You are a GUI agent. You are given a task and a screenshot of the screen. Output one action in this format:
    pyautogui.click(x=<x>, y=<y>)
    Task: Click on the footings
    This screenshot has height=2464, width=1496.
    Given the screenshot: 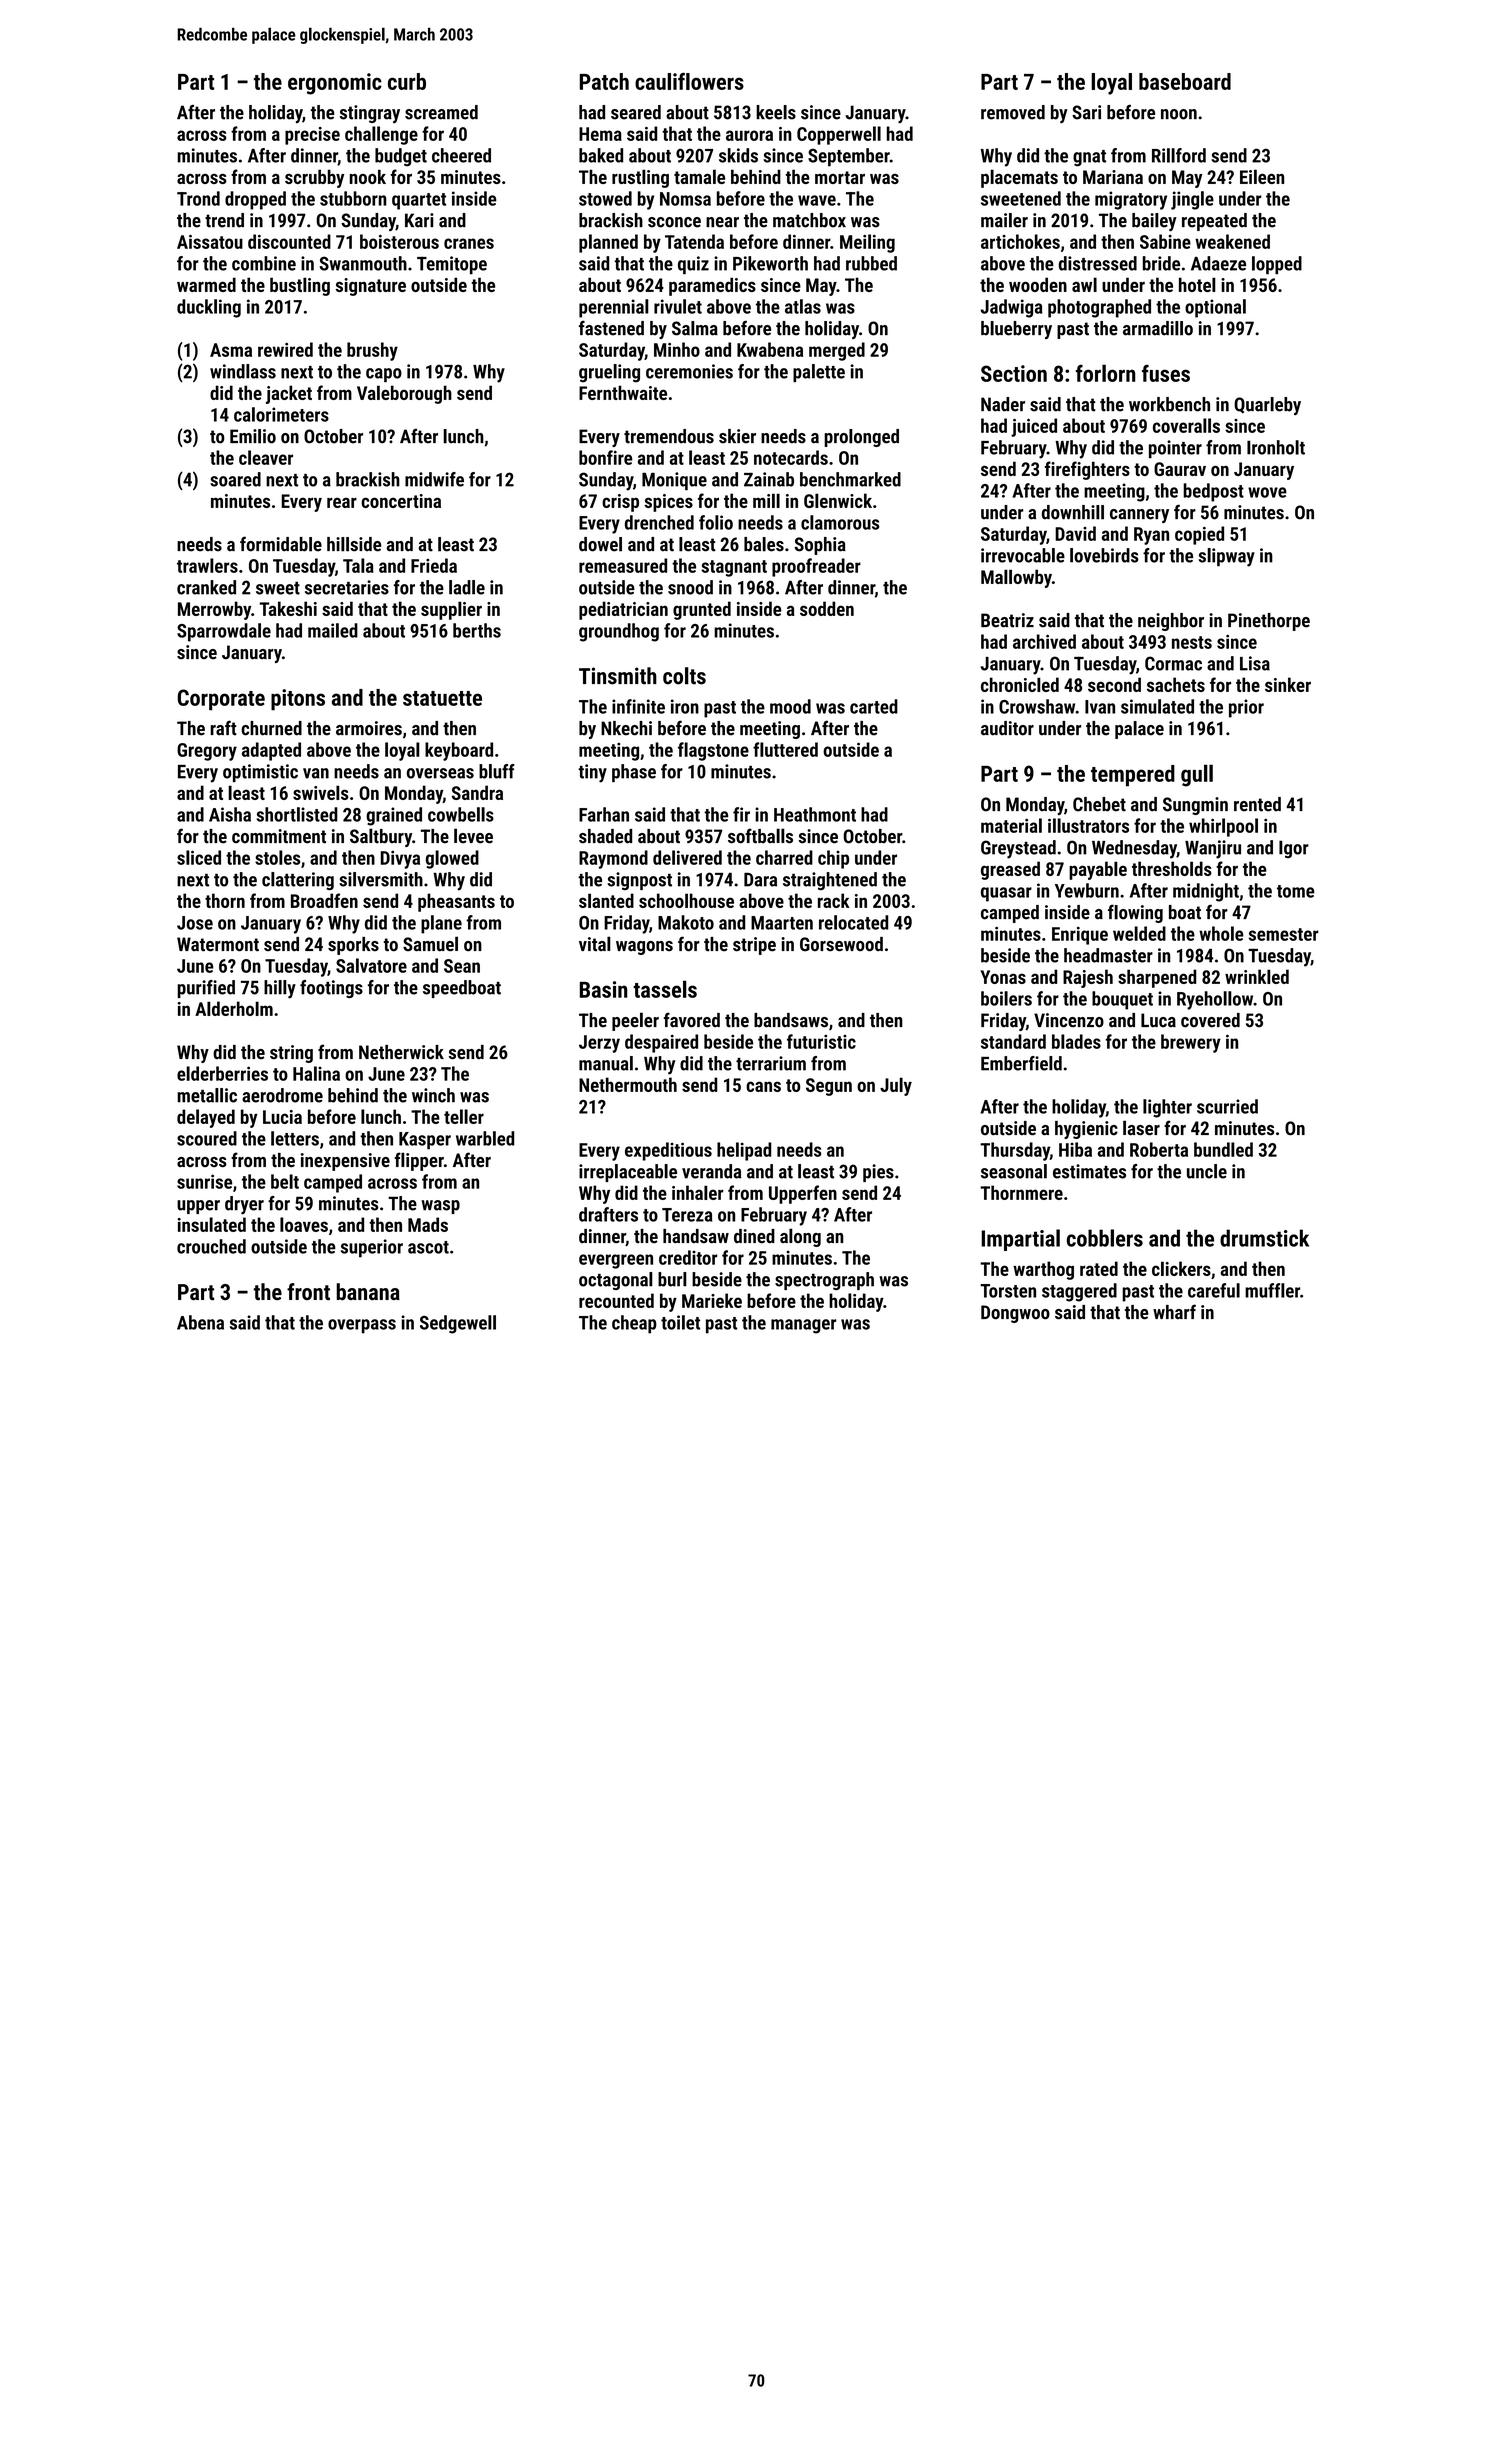 What is the action you would take?
    pyautogui.click(x=331, y=989)
